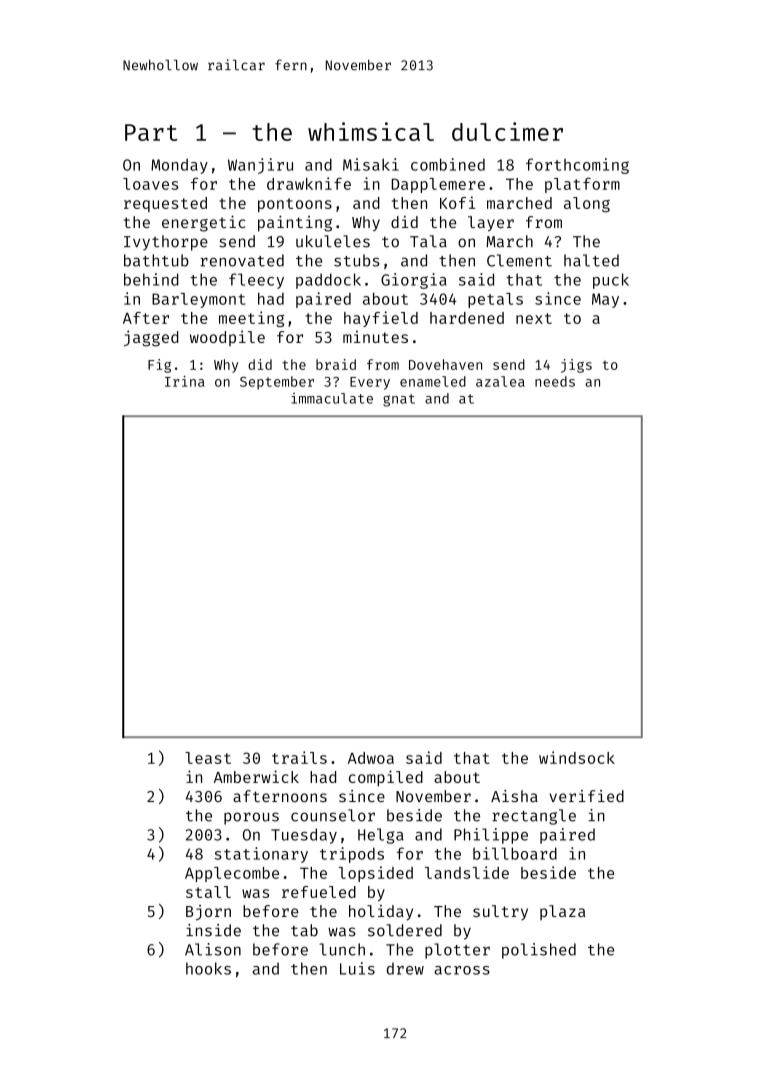  I want to click on dulcimer, so click(507, 131).
